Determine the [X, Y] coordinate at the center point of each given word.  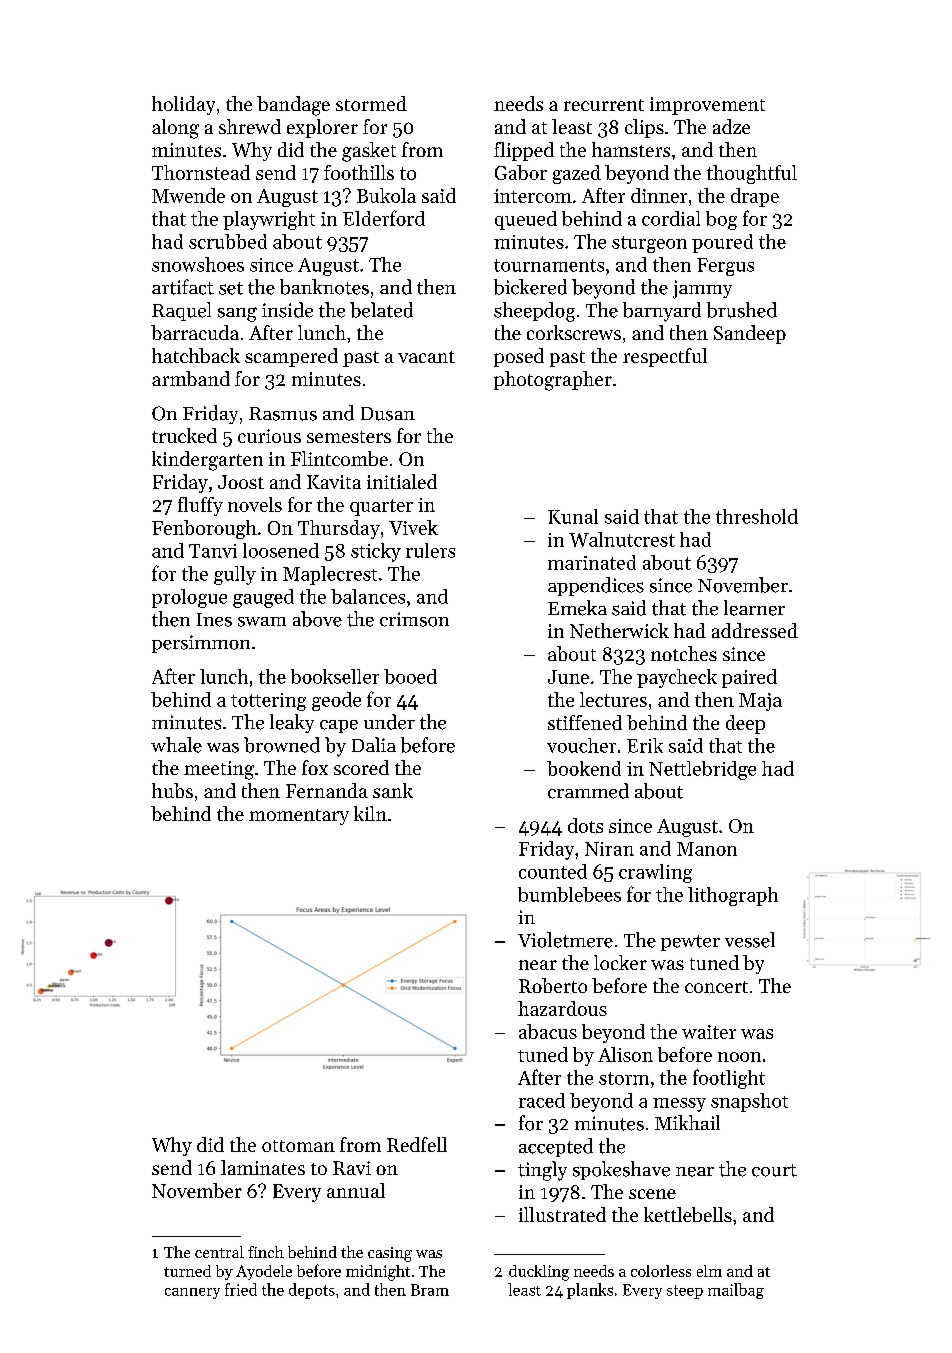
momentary [299, 817]
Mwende [188, 195]
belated [381, 310]
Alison [625, 1054]
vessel [750, 940]
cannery [192, 1293]
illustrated [562, 1214]
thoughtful [752, 174]
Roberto [553, 985]
